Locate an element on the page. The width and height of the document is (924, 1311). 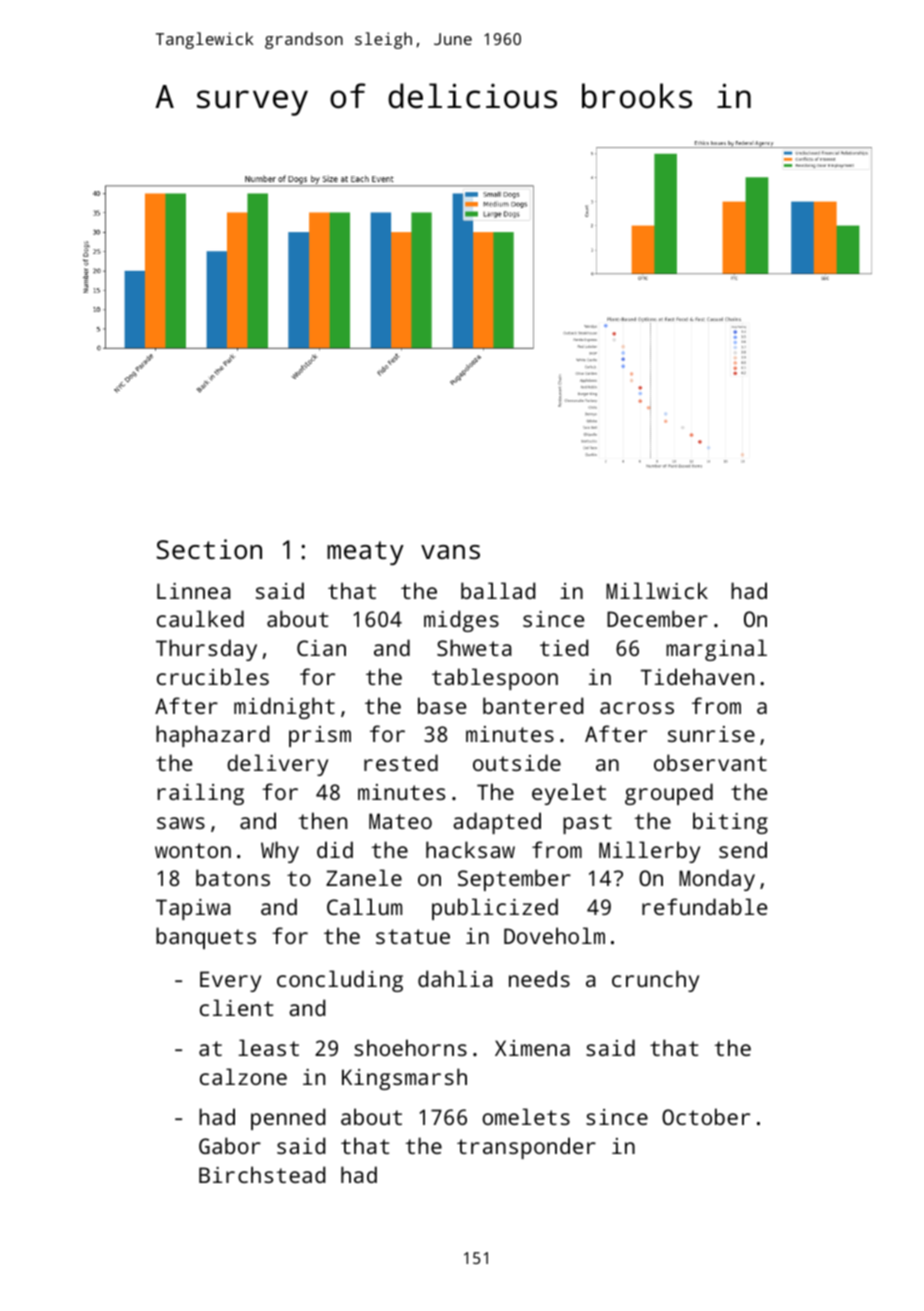
railing is located at coordinates (201, 794).
